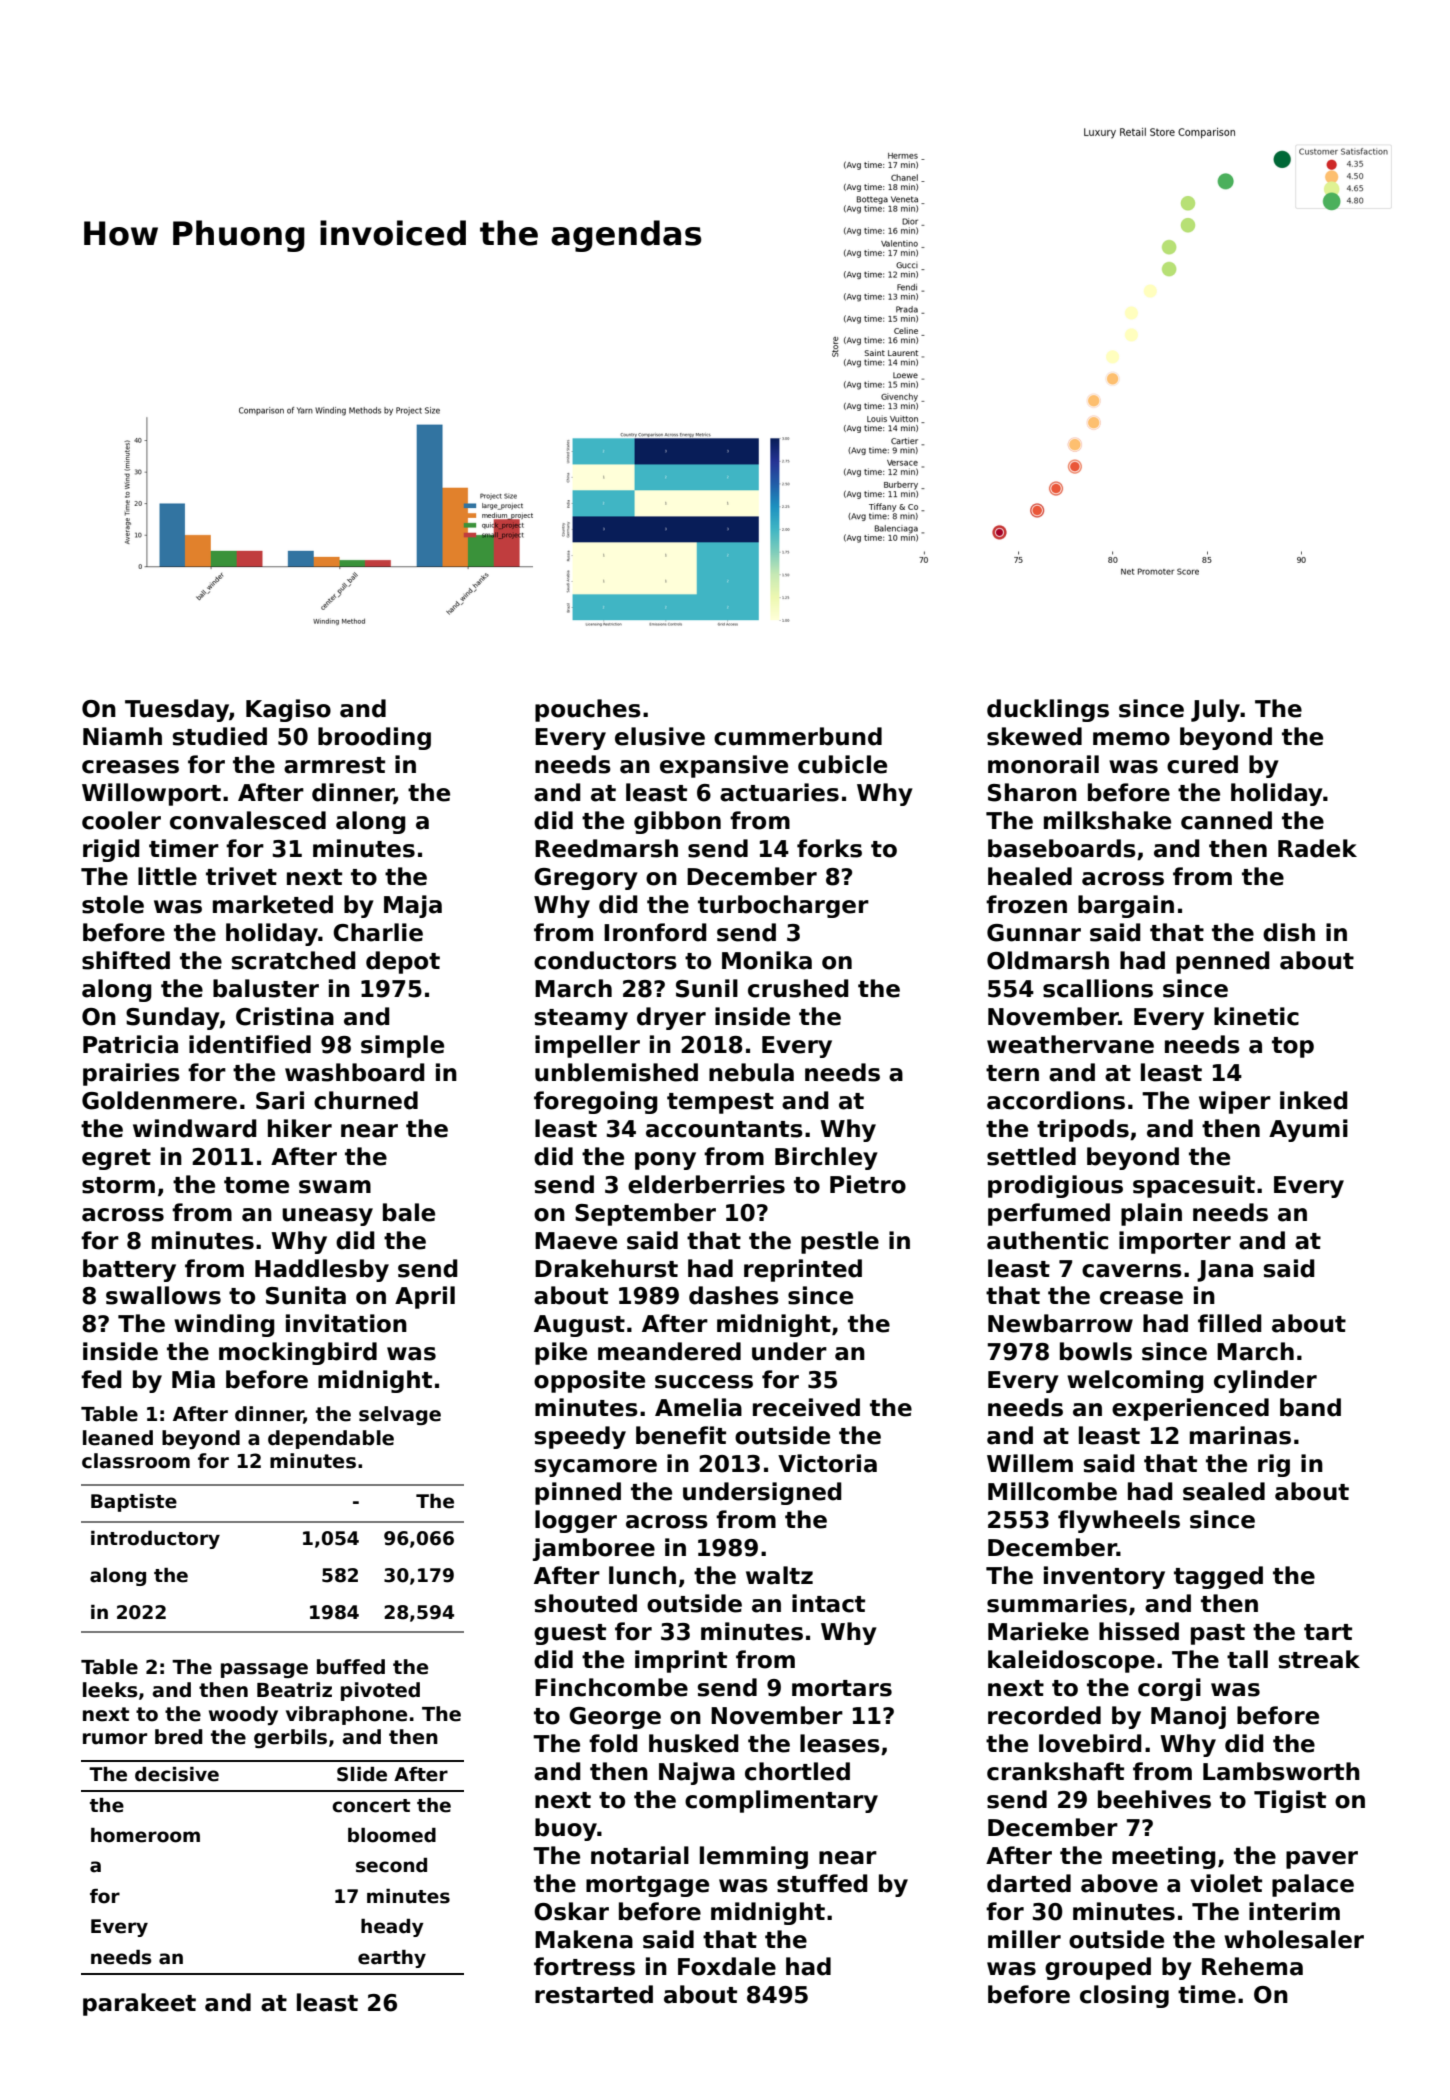  What do you see at coordinates (655, 932) in the document?
I see `Ironford` at bounding box center [655, 932].
